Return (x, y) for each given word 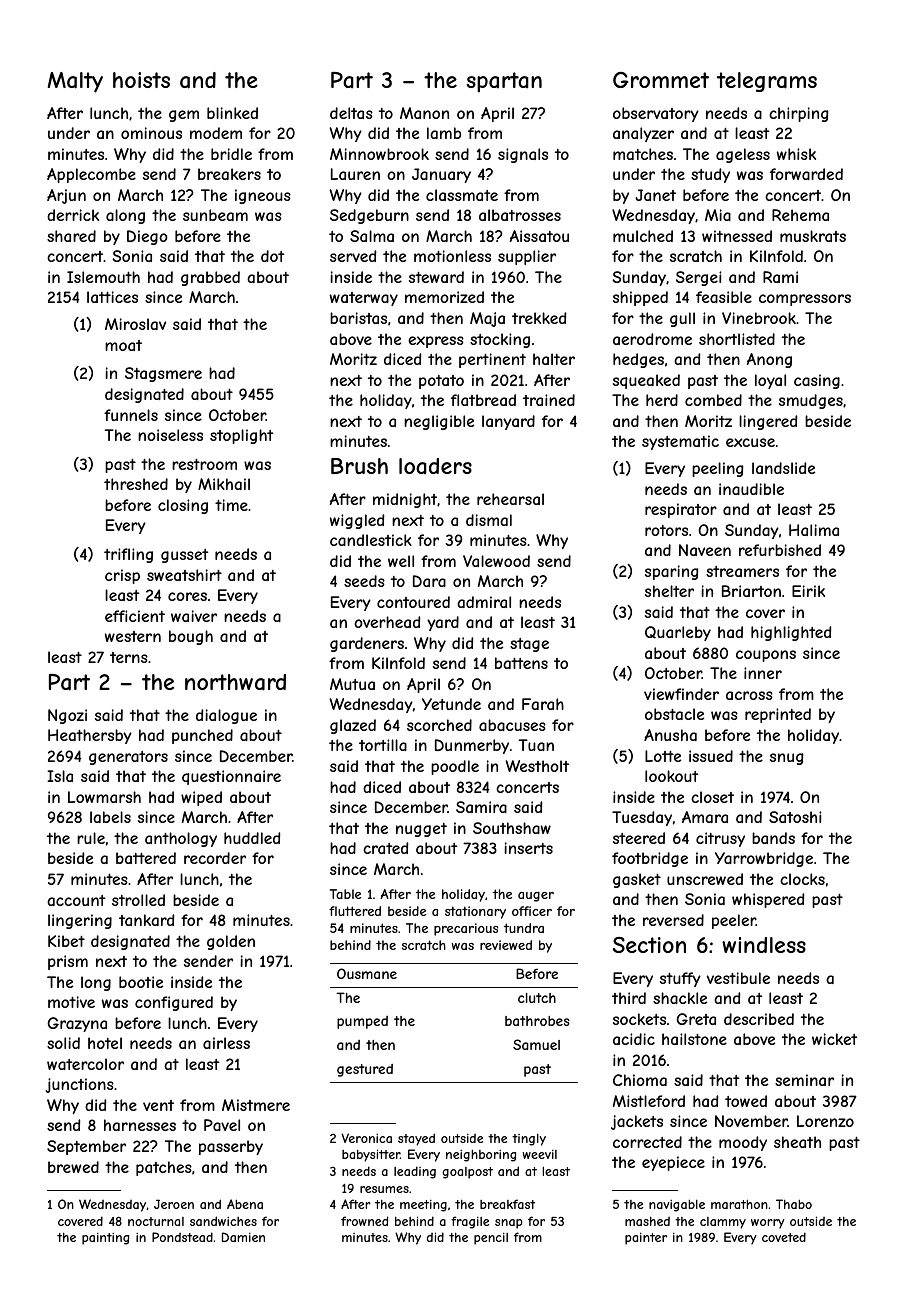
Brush (359, 466)
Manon (424, 113)
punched (202, 736)
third (629, 998)
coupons (766, 656)
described (759, 1019)
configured (174, 1003)
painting (105, 1238)
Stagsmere (163, 374)
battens (521, 663)
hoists (141, 80)
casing (817, 381)
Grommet (661, 80)
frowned (364, 1221)
